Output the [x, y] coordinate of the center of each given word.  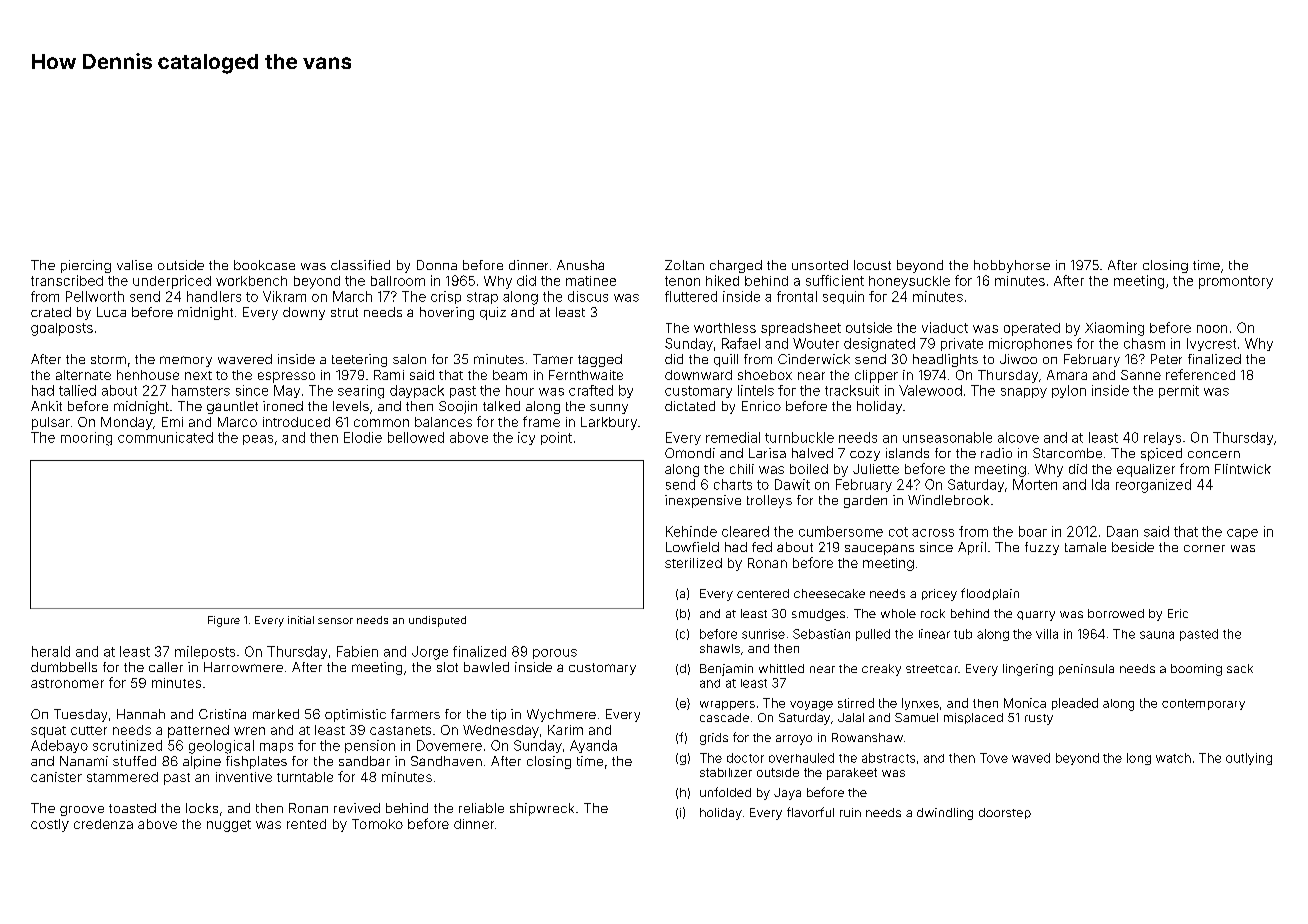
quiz [493, 313]
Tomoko [377, 824]
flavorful [810, 812]
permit [1179, 391]
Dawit [792, 484]
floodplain [990, 594]
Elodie [363, 437]
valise [134, 265]
